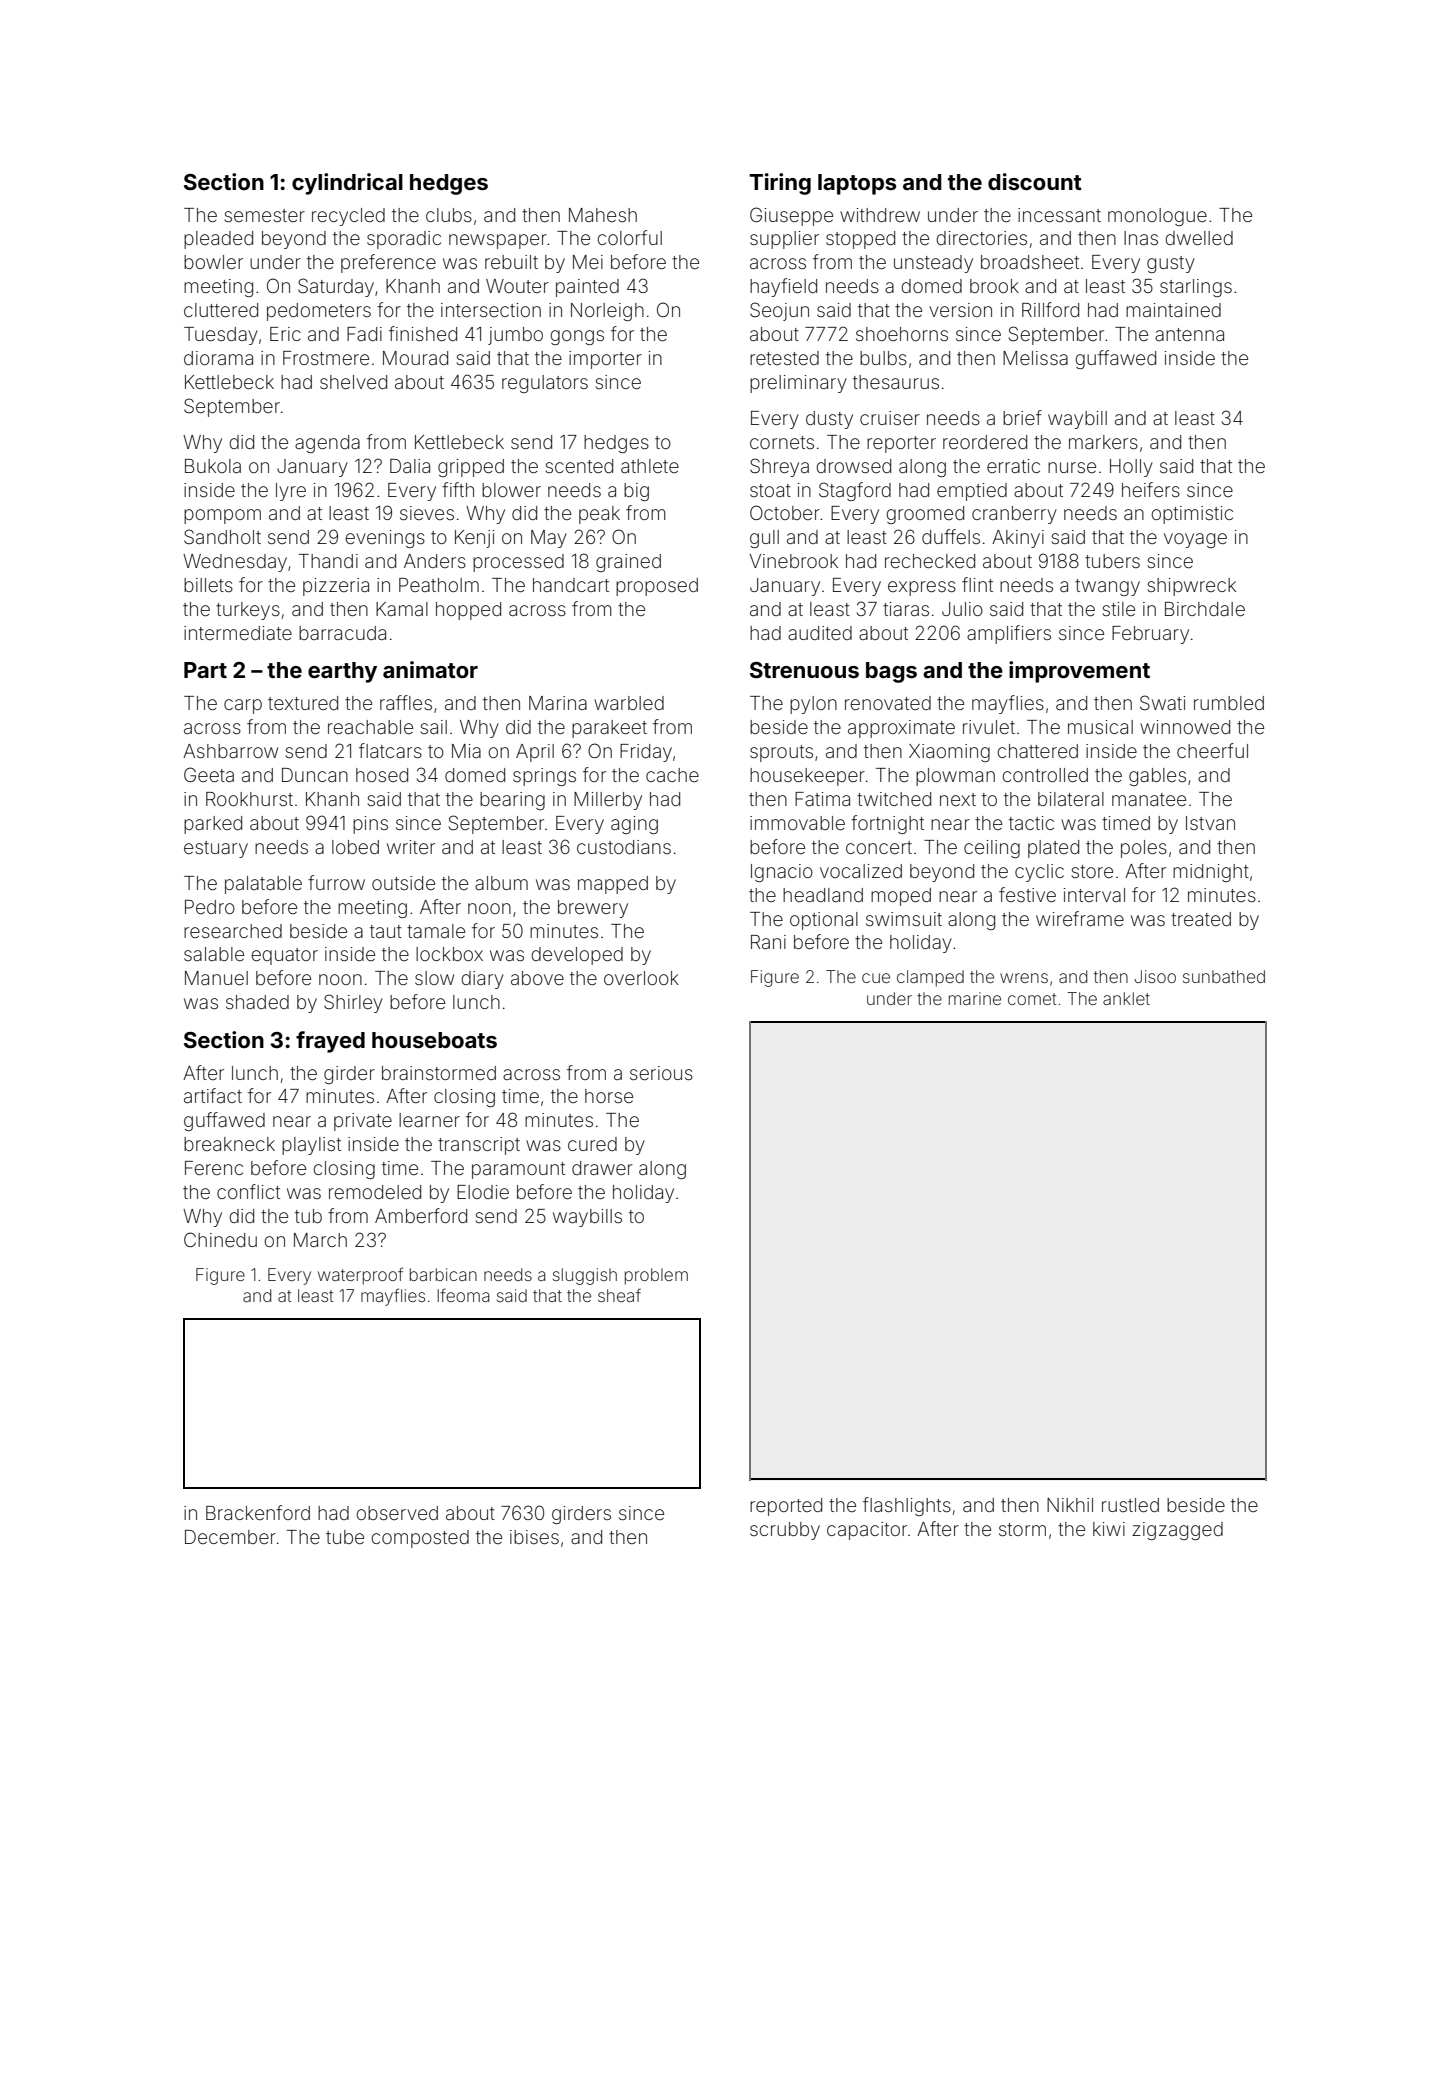 This screenshot has height=2100, width=1450. I want to click on retested, so click(784, 358).
